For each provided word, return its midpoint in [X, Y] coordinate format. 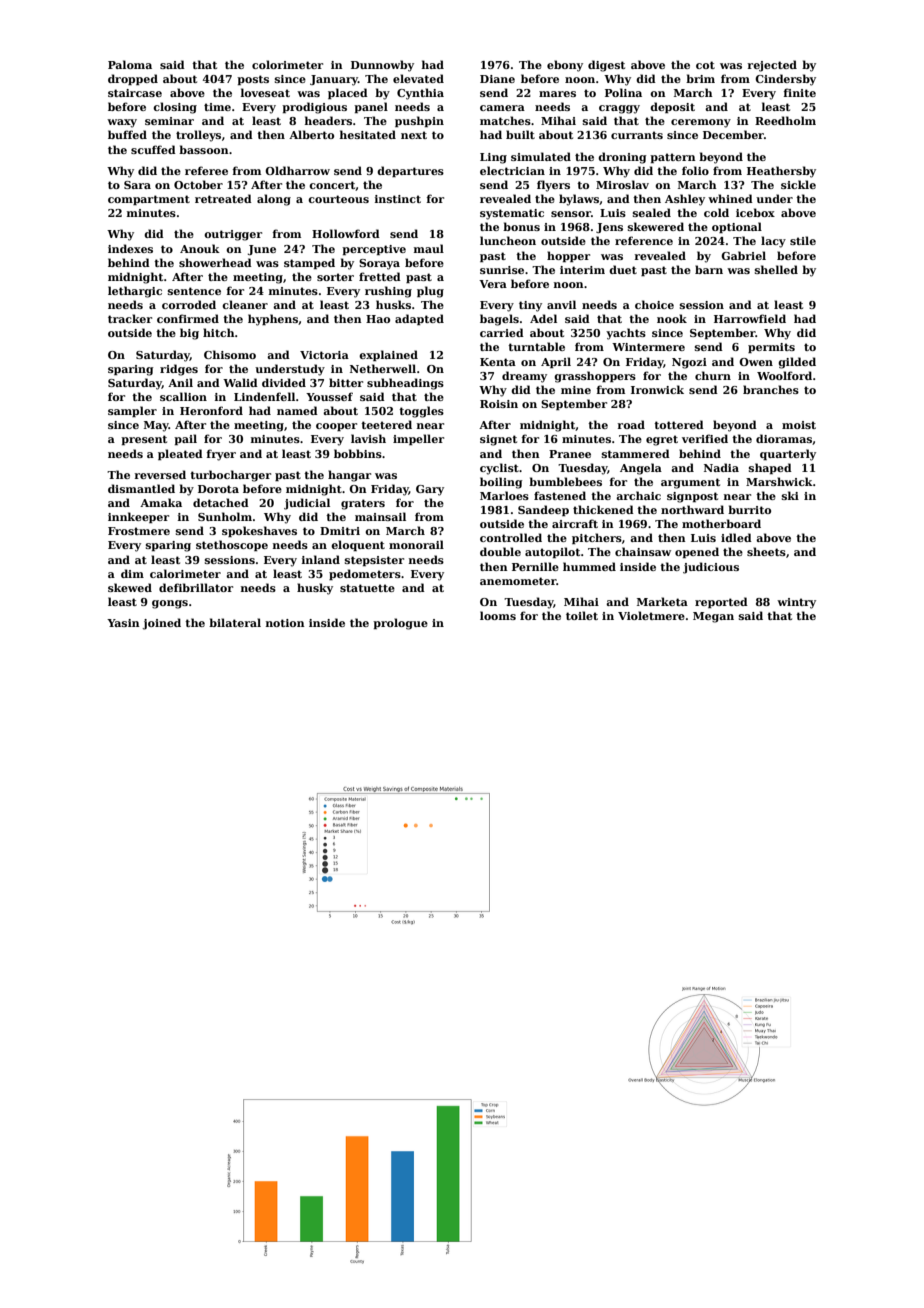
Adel [543, 318]
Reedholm [785, 120]
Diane [497, 79]
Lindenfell [264, 396]
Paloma [130, 64]
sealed [652, 212]
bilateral [235, 622]
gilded [797, 363]
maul [429, 248]
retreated [223, 198]
